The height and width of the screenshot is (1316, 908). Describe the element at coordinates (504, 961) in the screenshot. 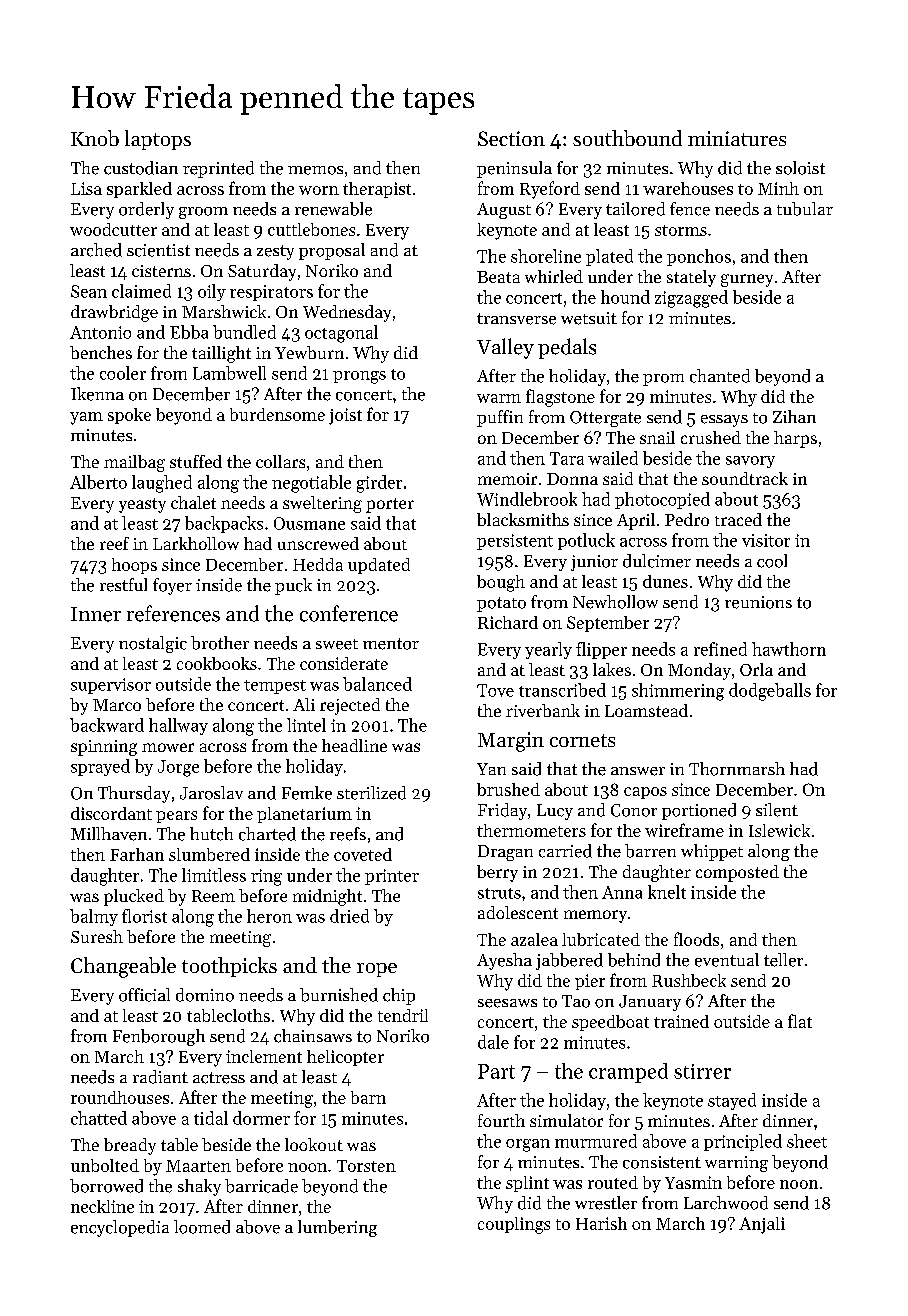

I see `Ayesha` at that location.
